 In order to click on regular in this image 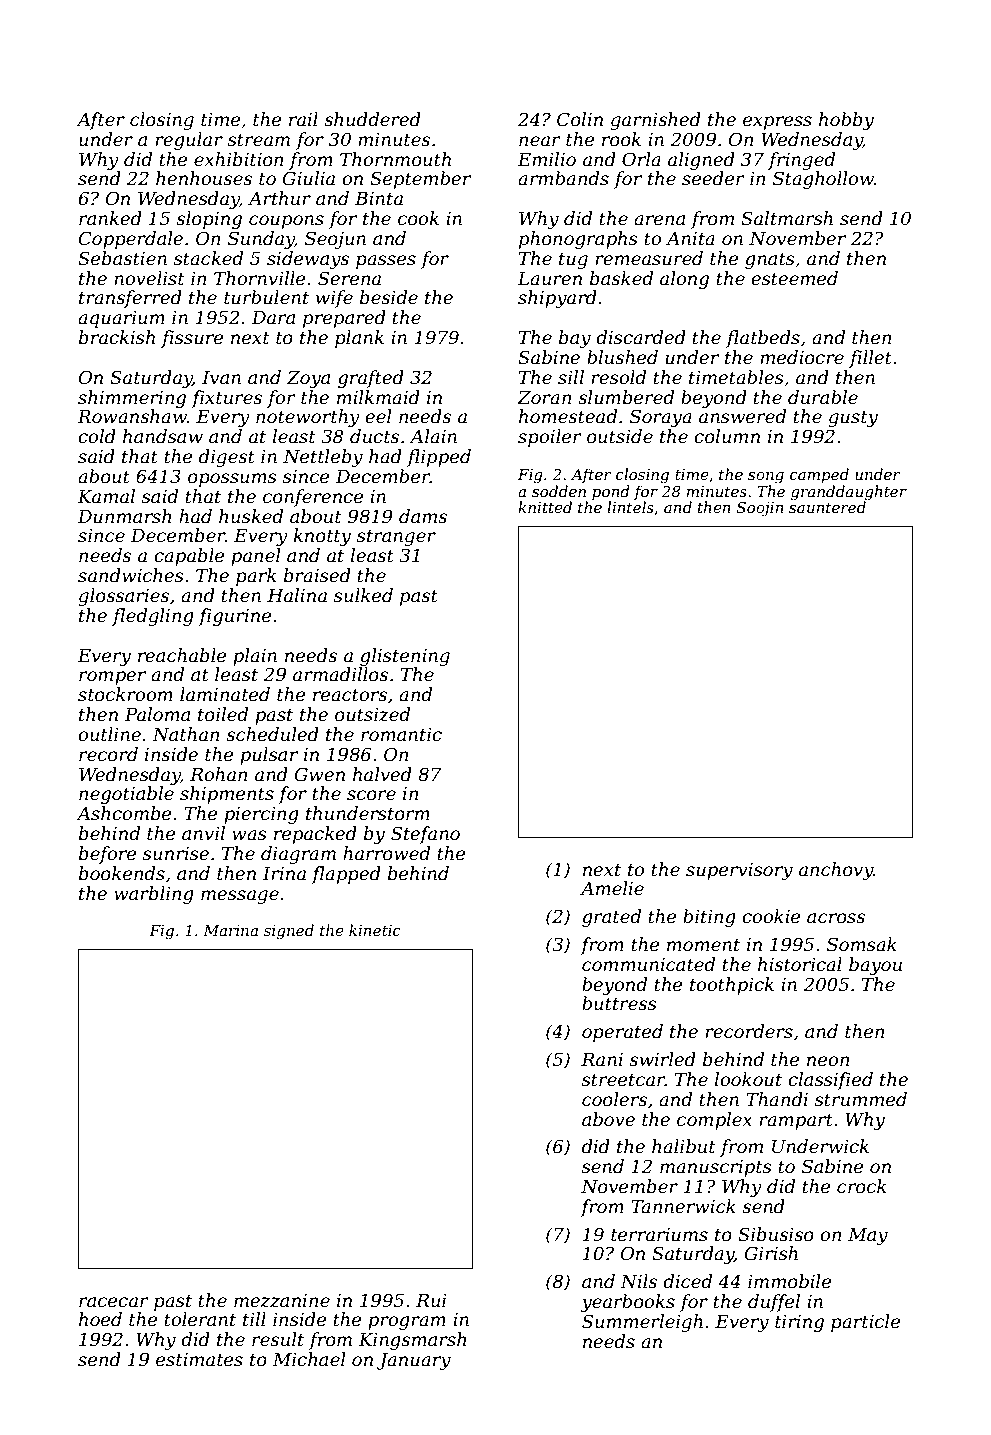, I will do `click(189, 141)`.
